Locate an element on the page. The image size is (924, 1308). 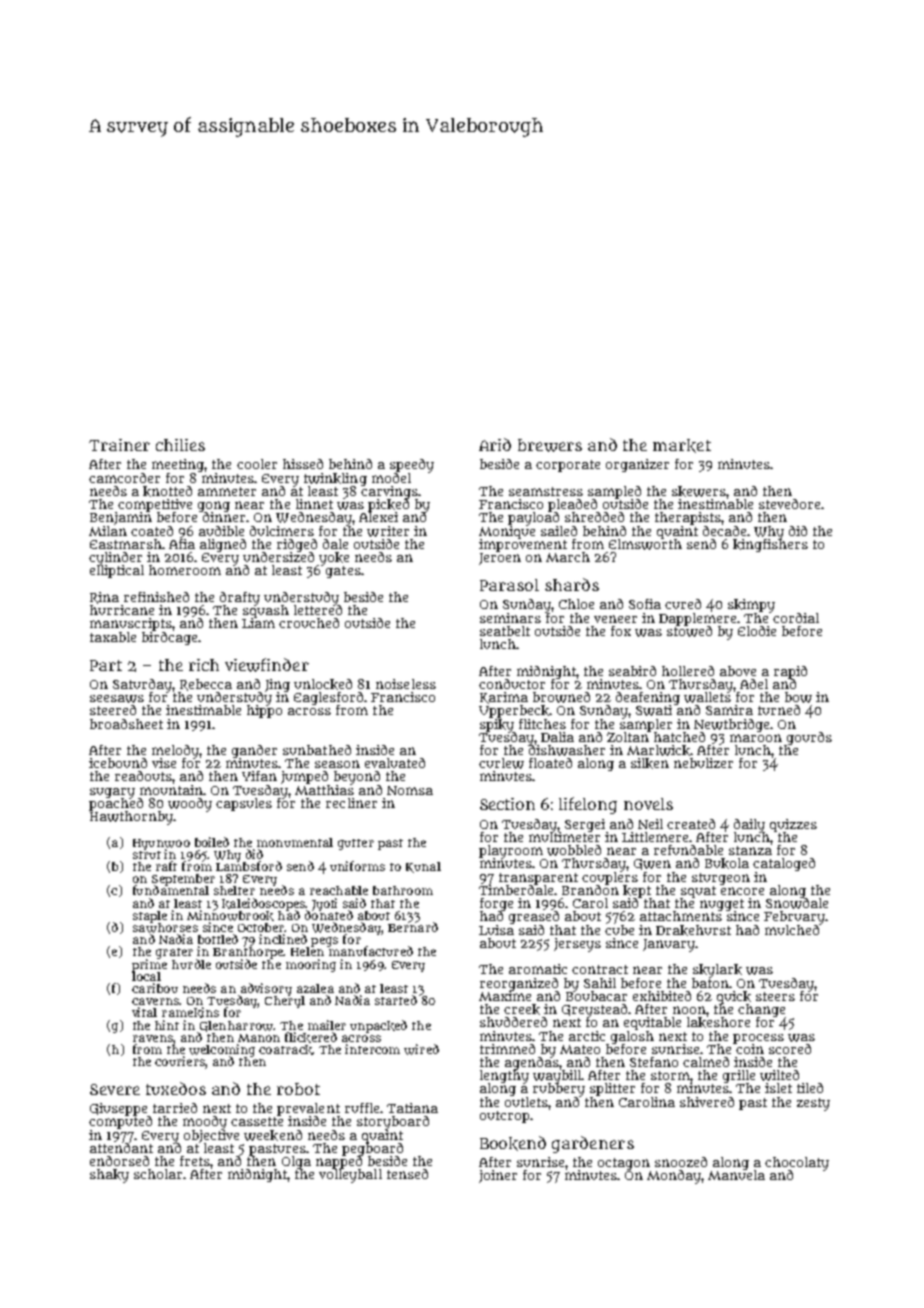
daily is located at coordinates (749, 825).
